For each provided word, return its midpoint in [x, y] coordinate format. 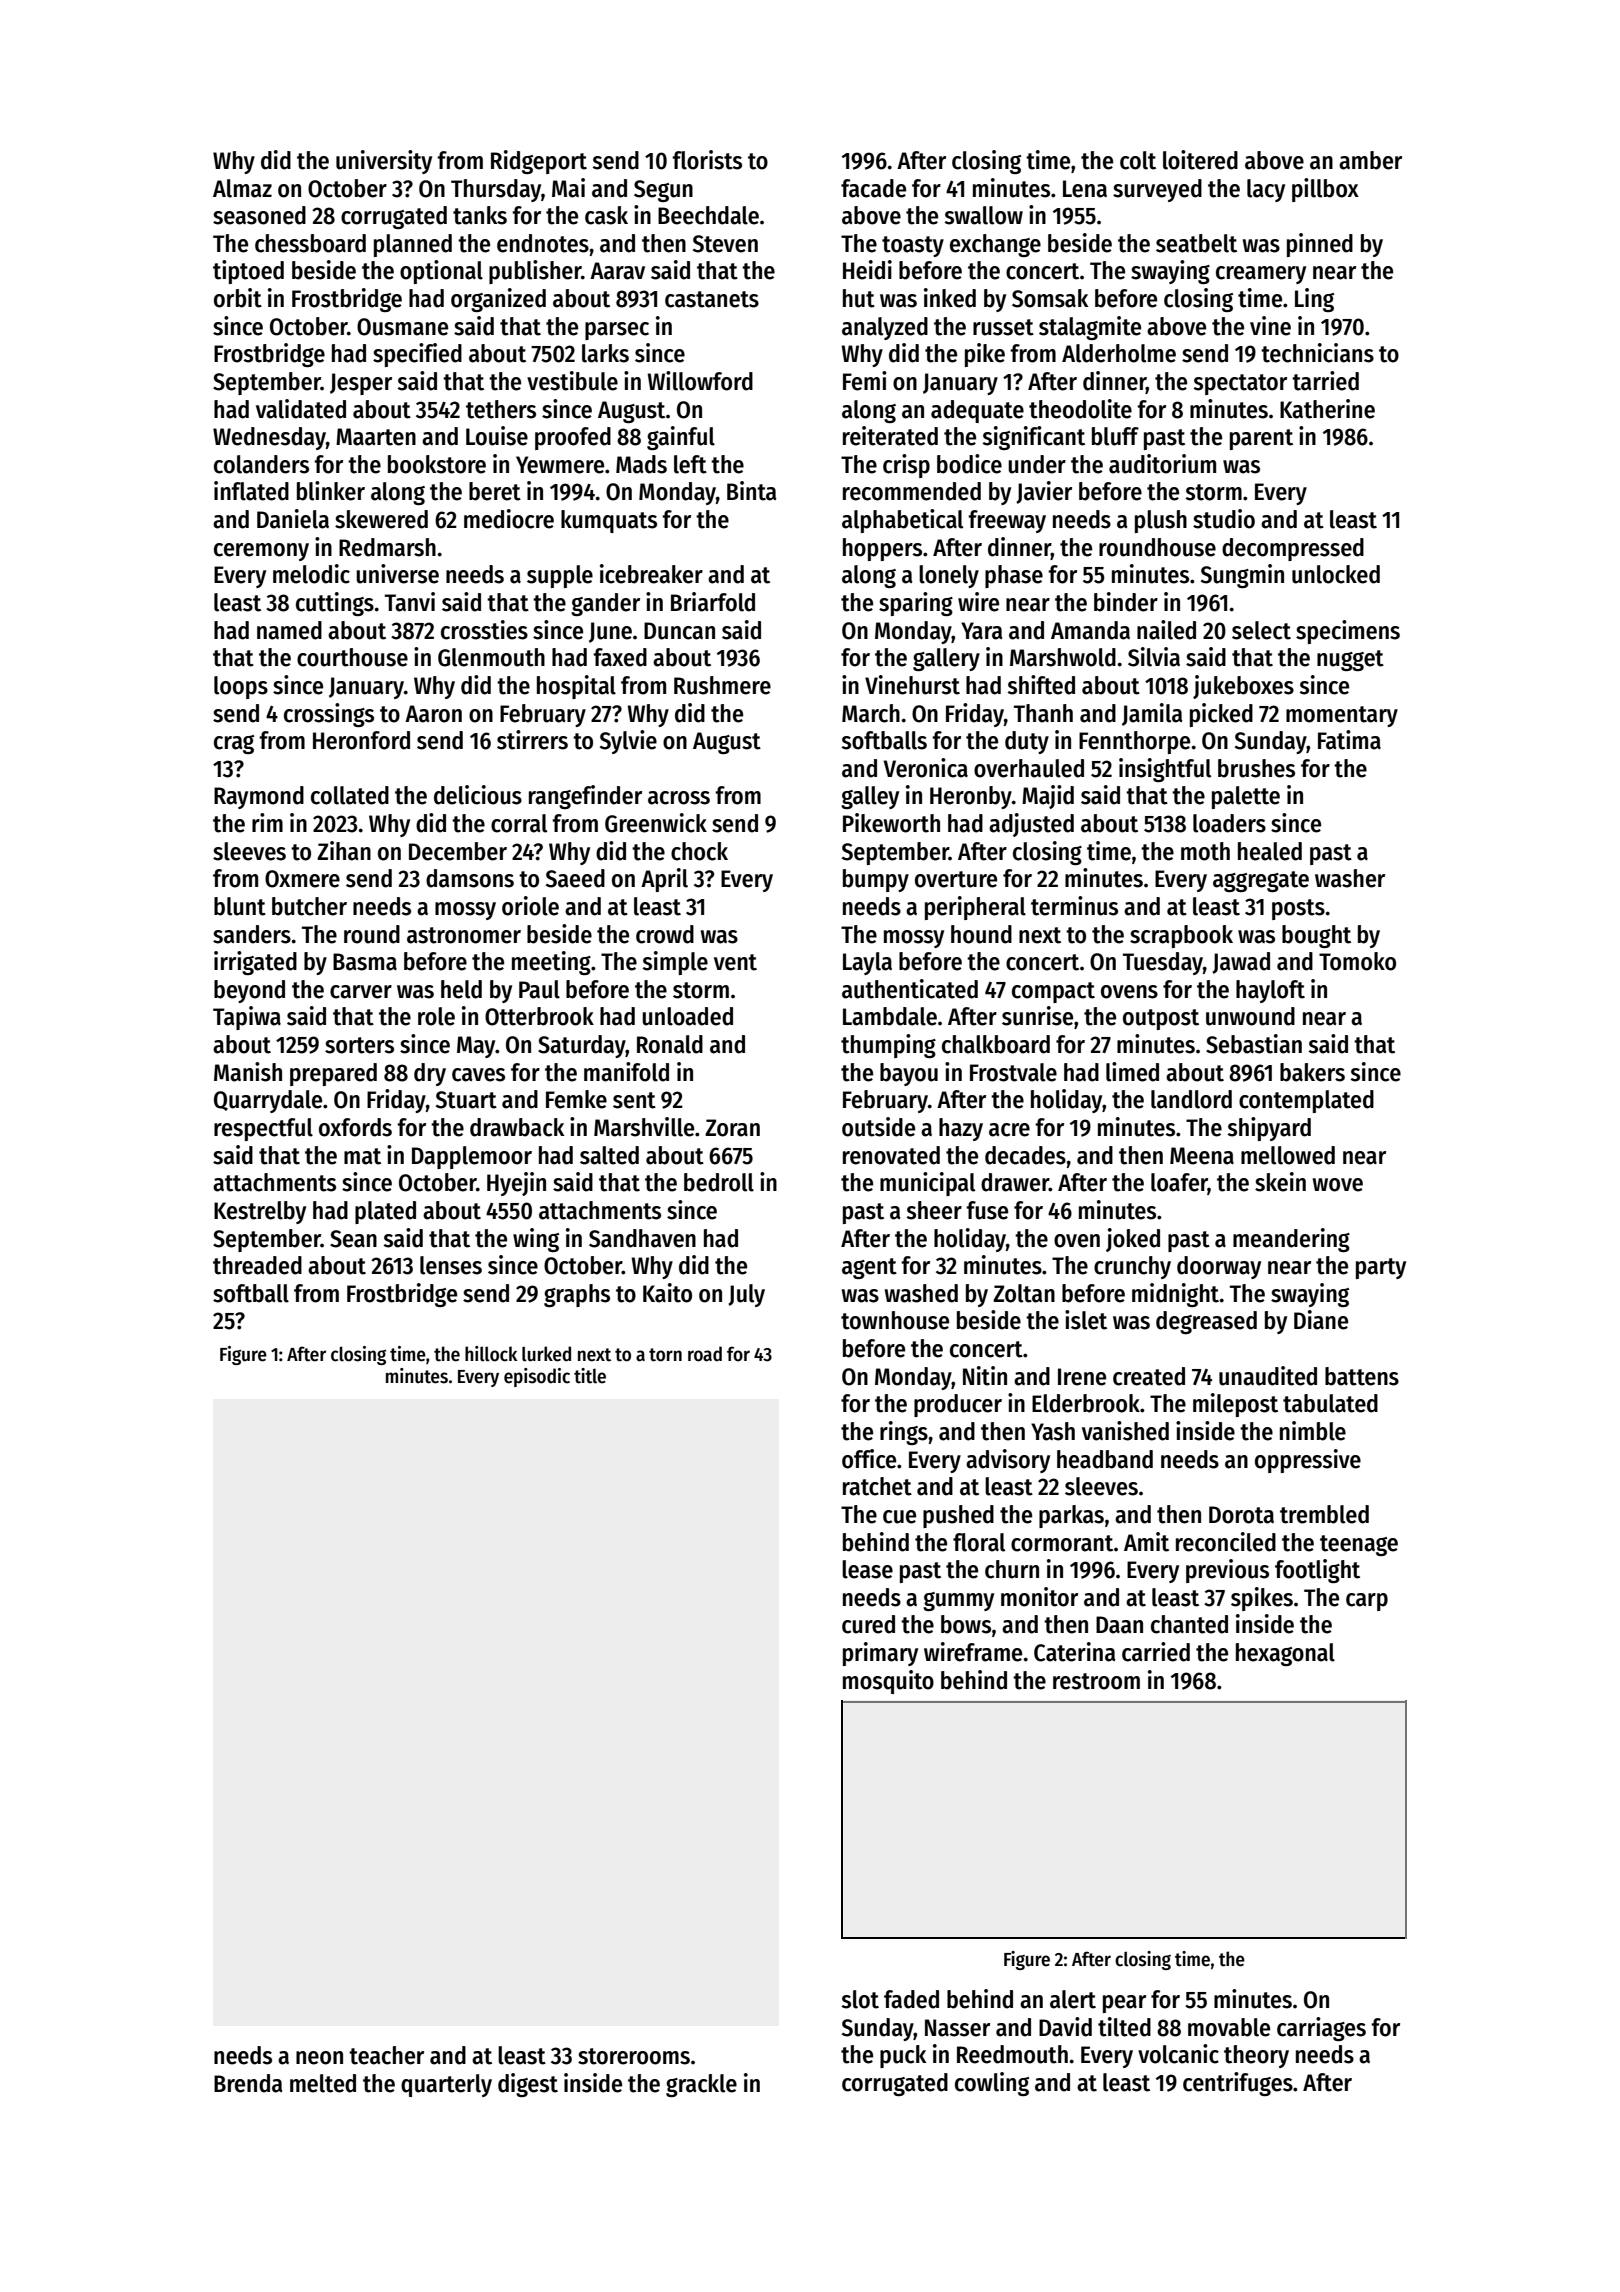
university [384, 162]
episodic [537, 1377]
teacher [386, 2055]
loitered [1200, 160]
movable [1229, 2027]
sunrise [1037, 1016]
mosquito [888, 1682]
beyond [249, 991]
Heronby [971, 797]
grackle [701, 2085]
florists [707, 160]
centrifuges [1238, 2084]
